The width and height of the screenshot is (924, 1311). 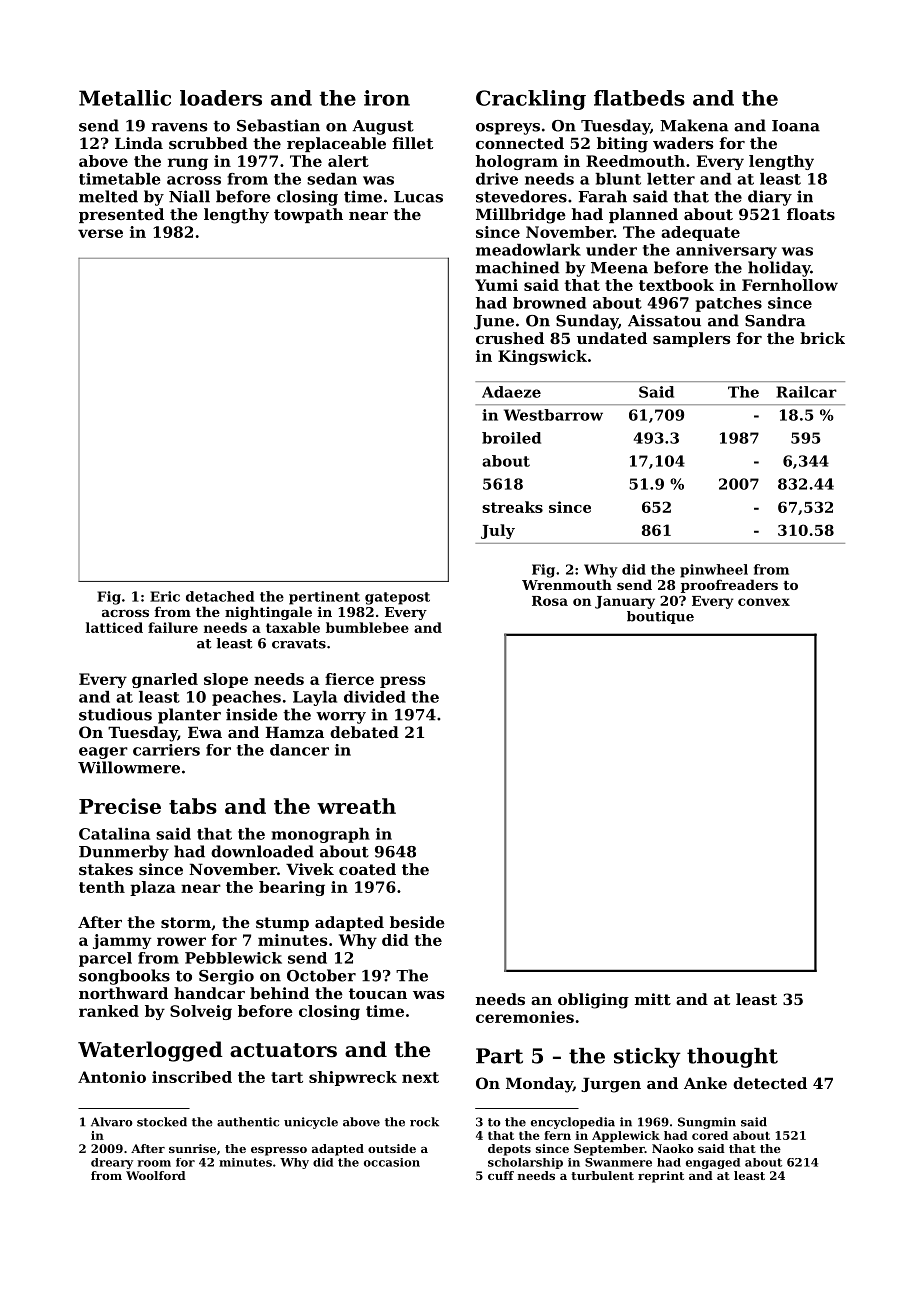 What do you see at coordinates (510, 338) in the screenshot?
I see `crushed` at bounding box center [510, 338].
